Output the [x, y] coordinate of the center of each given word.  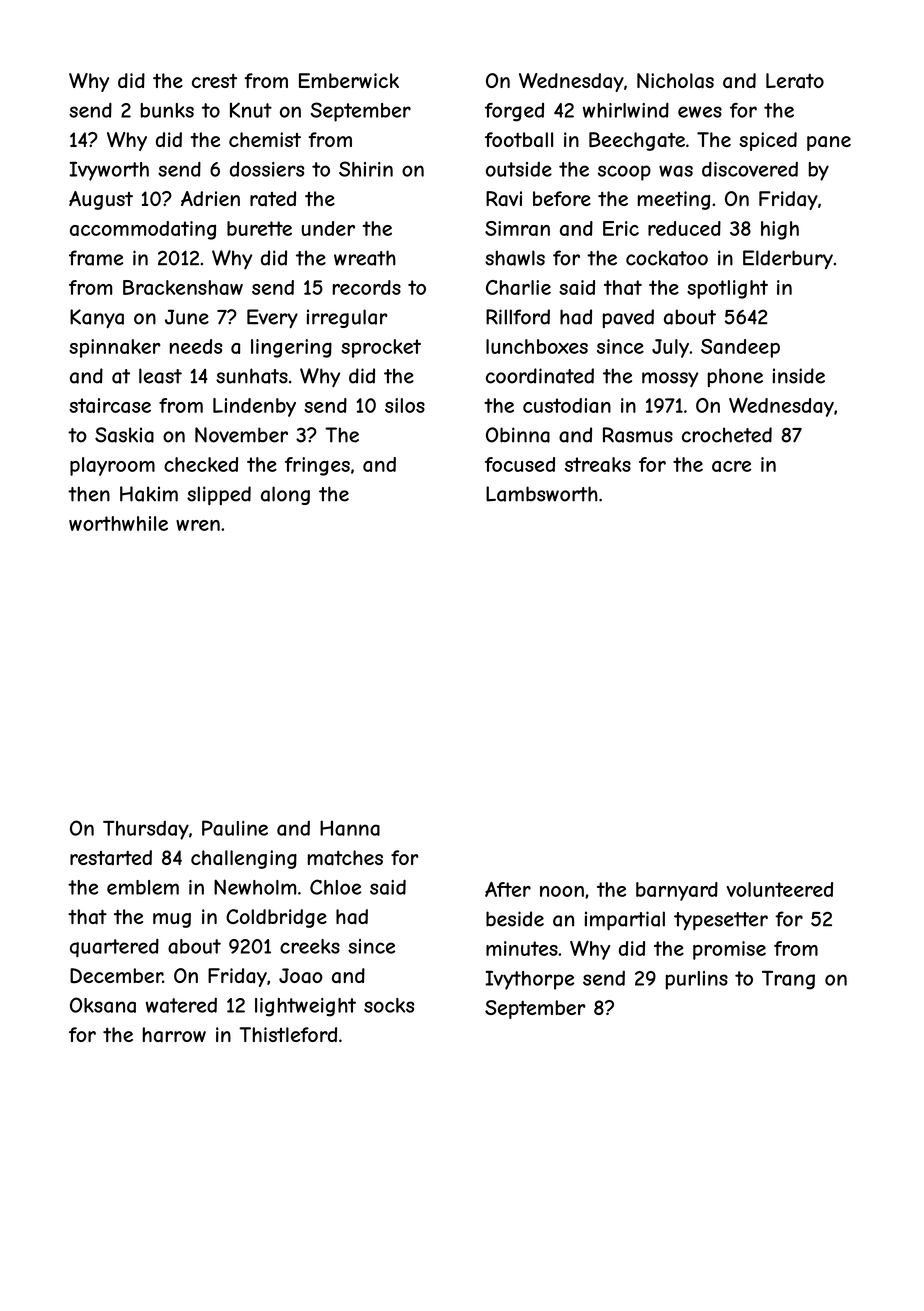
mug [172, 920]
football [519, 140]
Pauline [235, 828]
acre [731, 466]
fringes [317, 466]
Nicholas [675, 81]
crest [214, 81]
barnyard [677, 891]
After [508, 889]
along [285, 495]
